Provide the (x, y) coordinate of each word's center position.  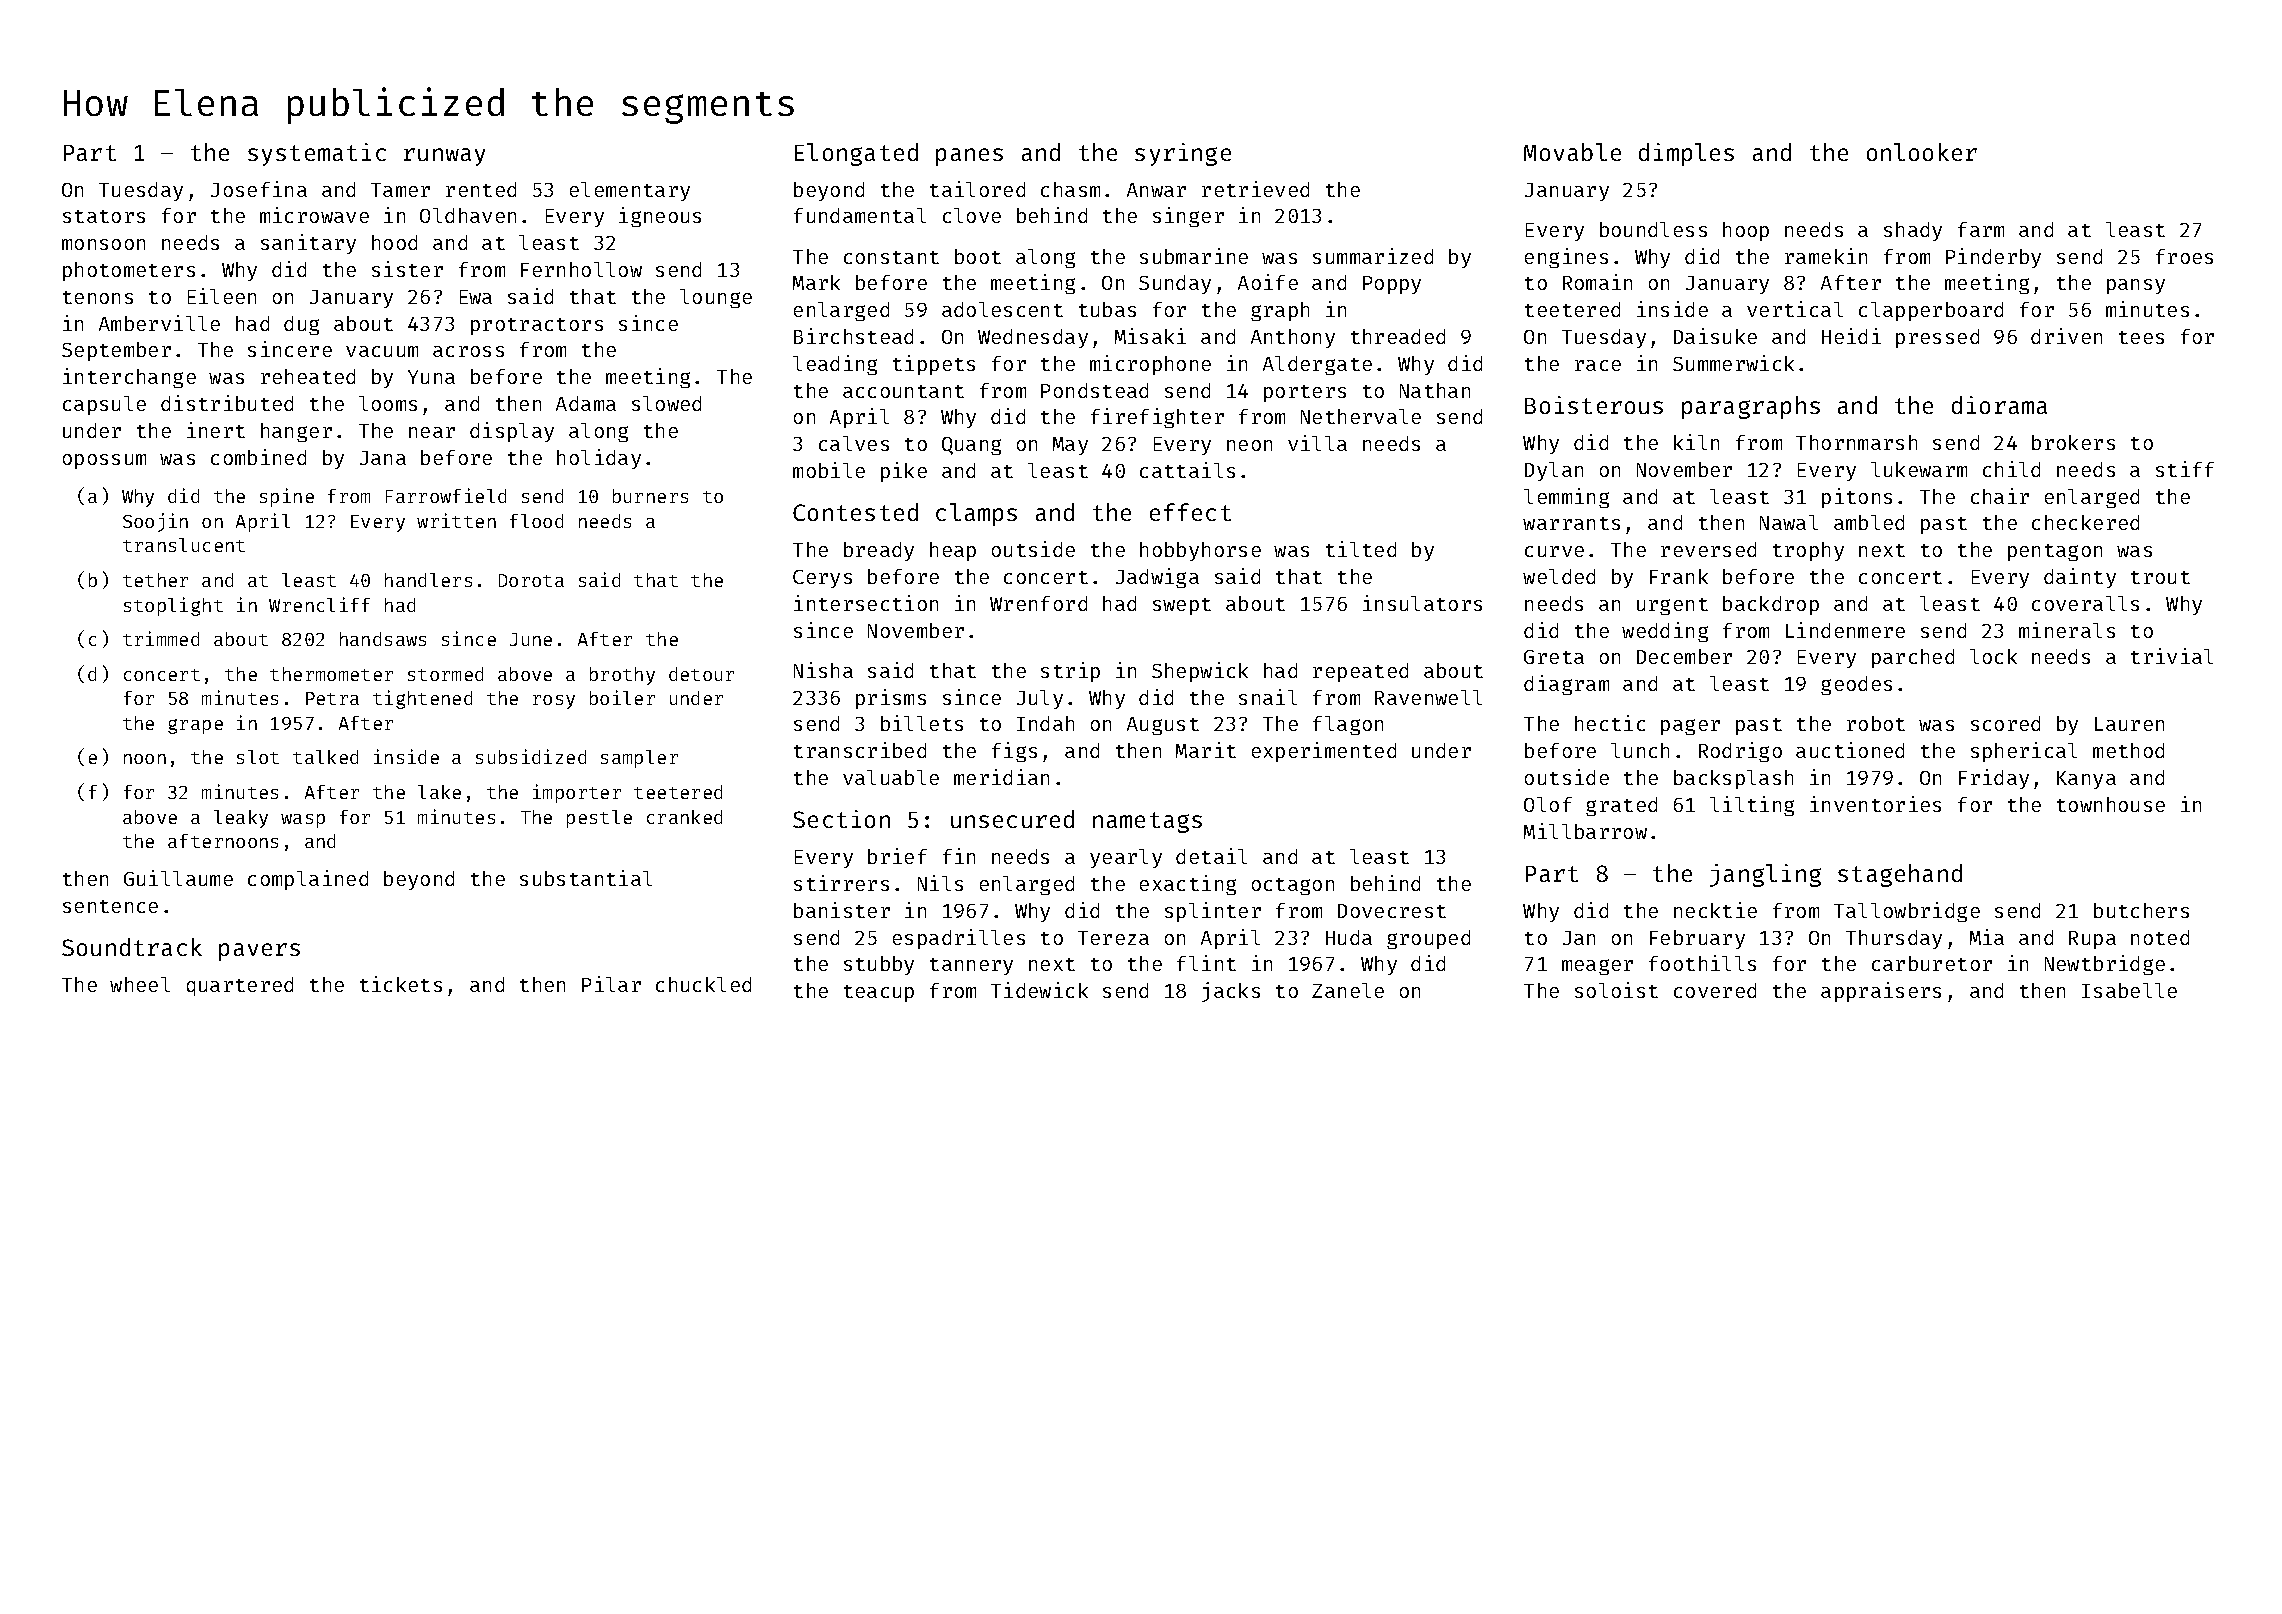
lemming (1566, 498)
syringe (1183, 154)
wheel (140, 984)
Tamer (400, 190)
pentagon (2055, 552)
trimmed (161, 638)
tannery (971, 966)
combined (258, 457)
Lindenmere (1845, 630)
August (1163, 726)
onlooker (1922, 152)
